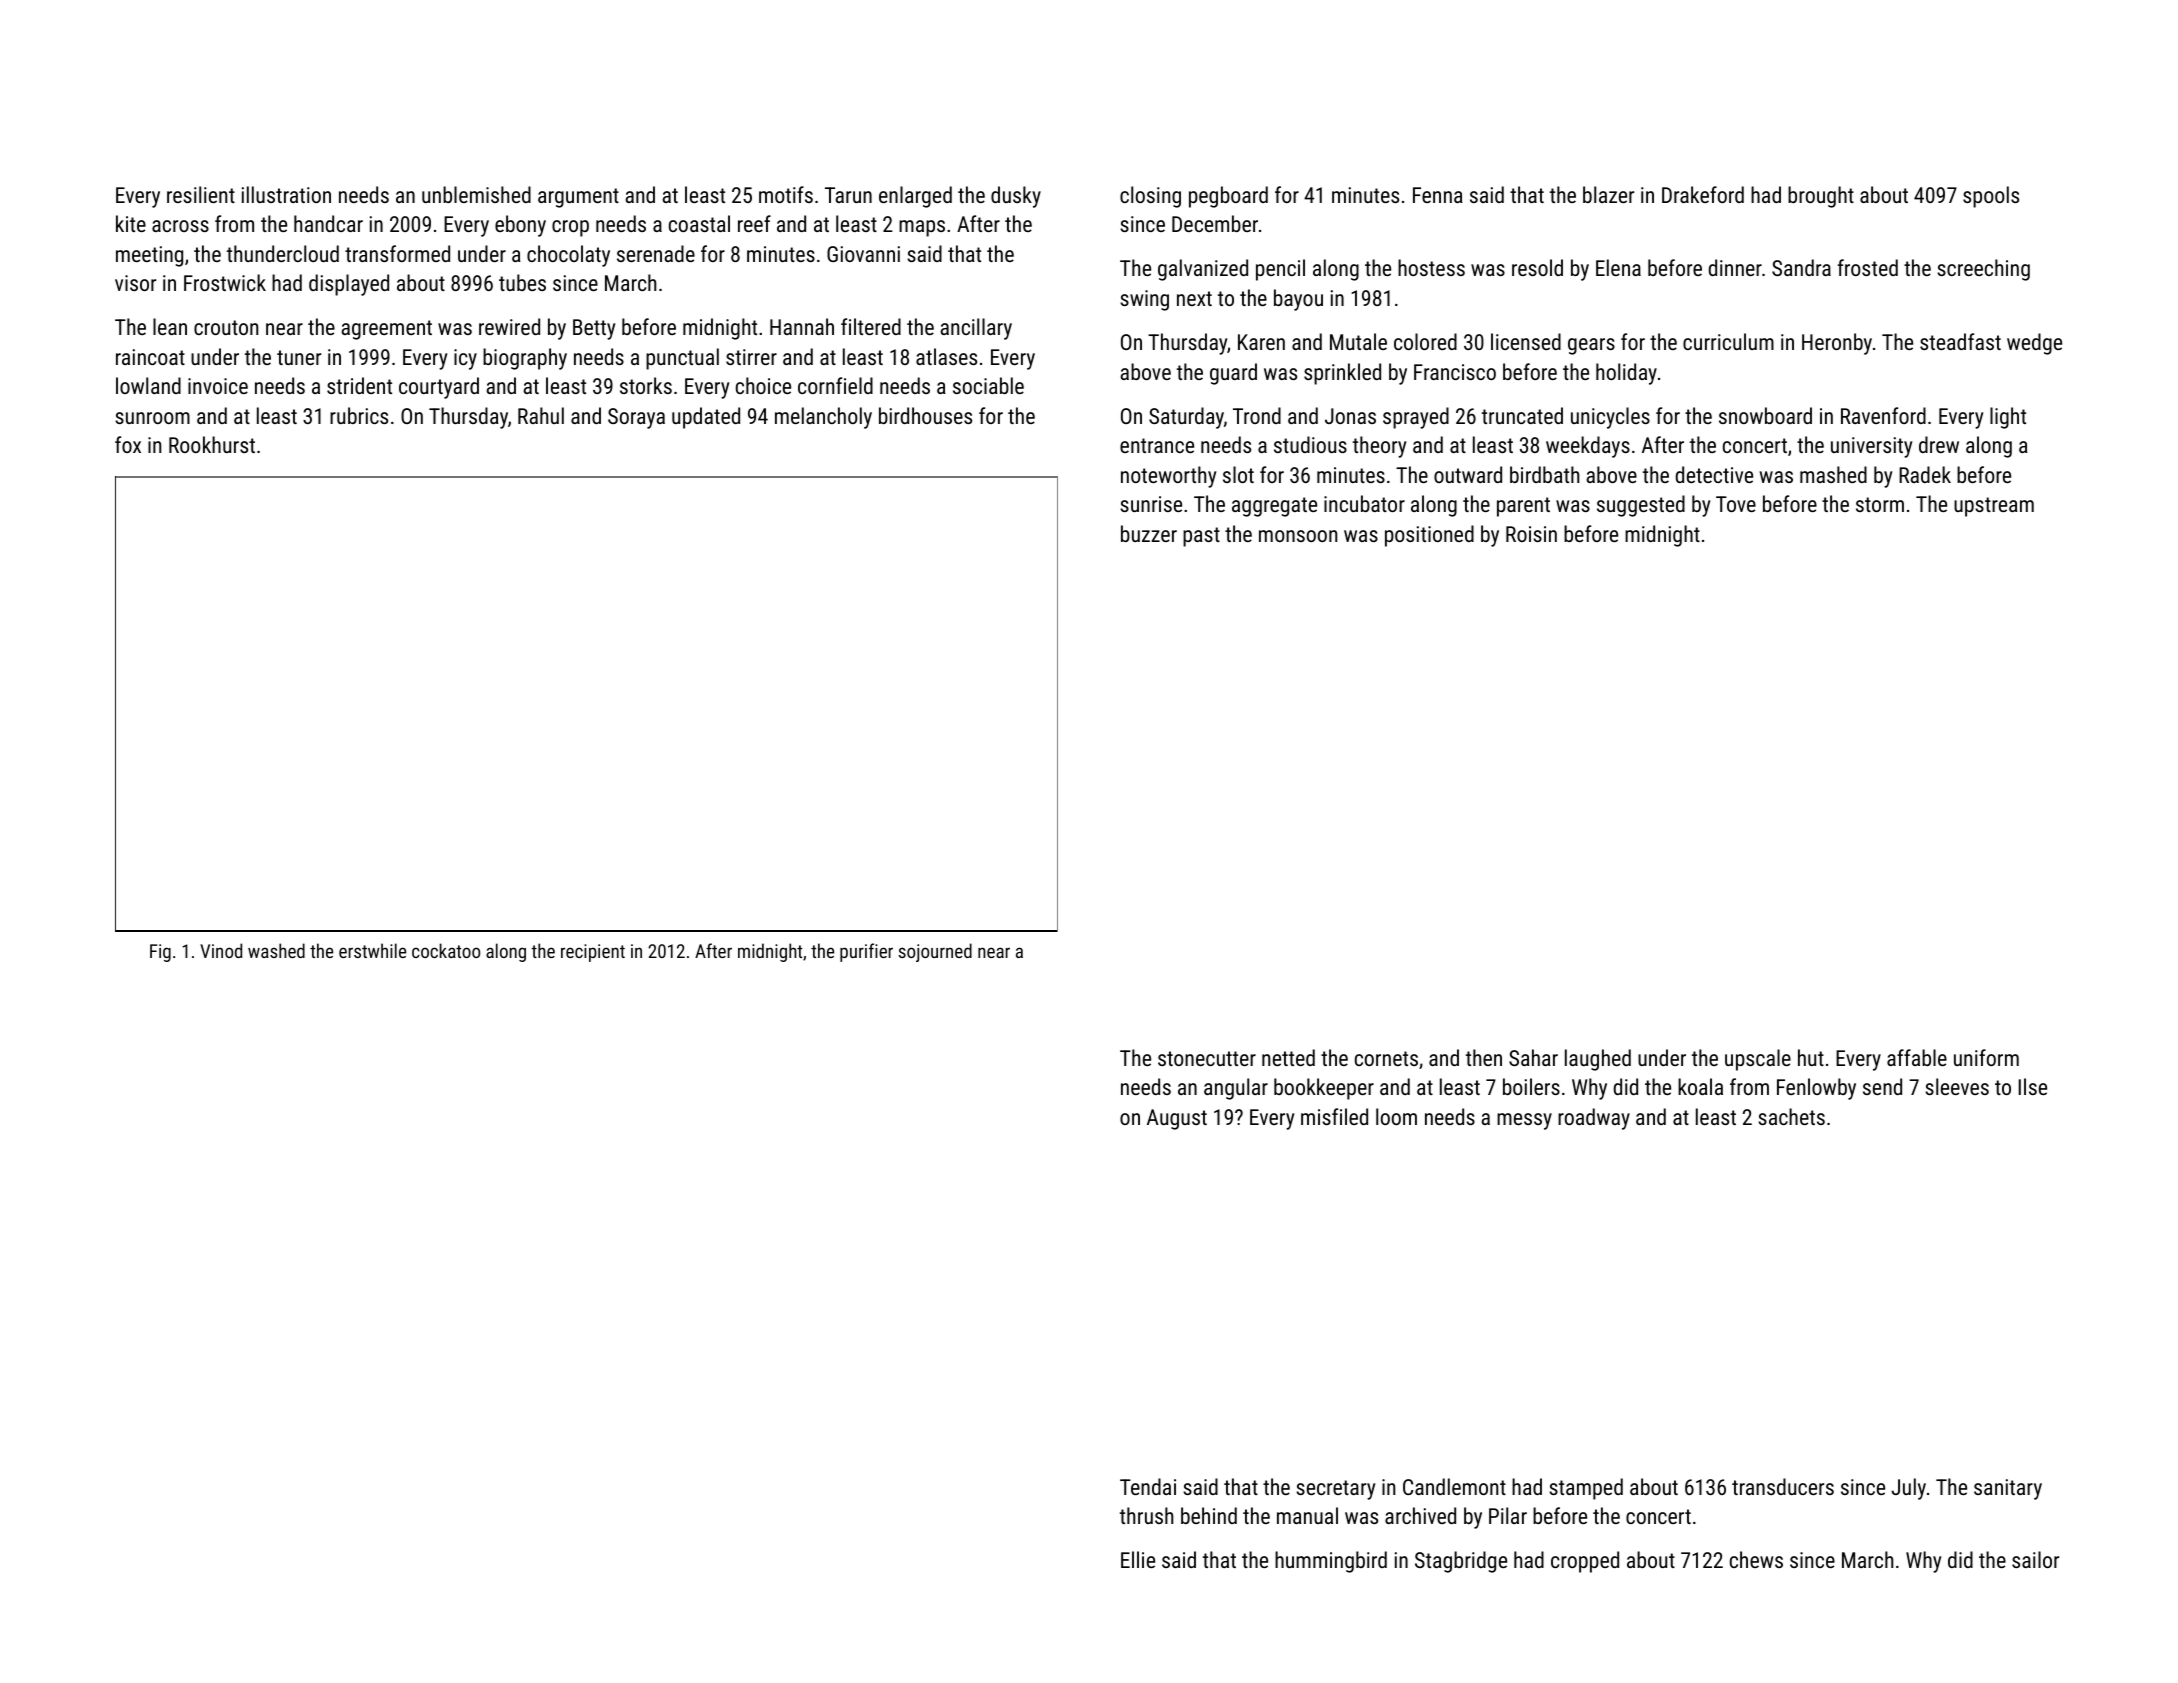 This screenshot has width=2178, height=1683. I want to click on Ilse, so click(2033, 1086).
